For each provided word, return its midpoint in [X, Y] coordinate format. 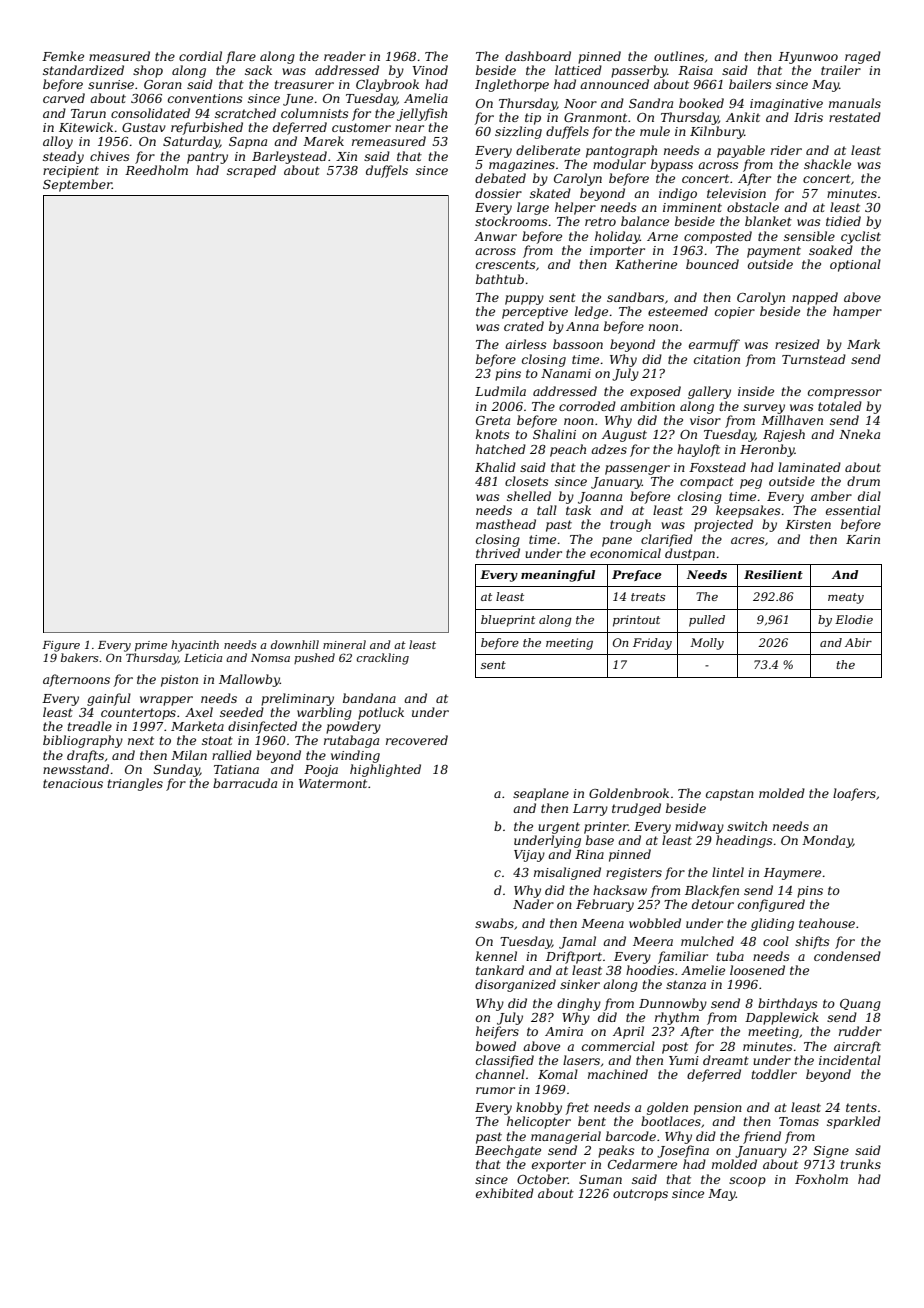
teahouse [827, 923]
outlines [679, 56]
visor [705, 420]
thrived [498, 553]
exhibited [505, 1193]
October [542, 1179]
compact [707, 483]
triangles [135, 784]
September [77, 185]
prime [151, 646]
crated [524, 326]
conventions [205, 98]
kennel [496, 956]
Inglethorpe [512, 85]
